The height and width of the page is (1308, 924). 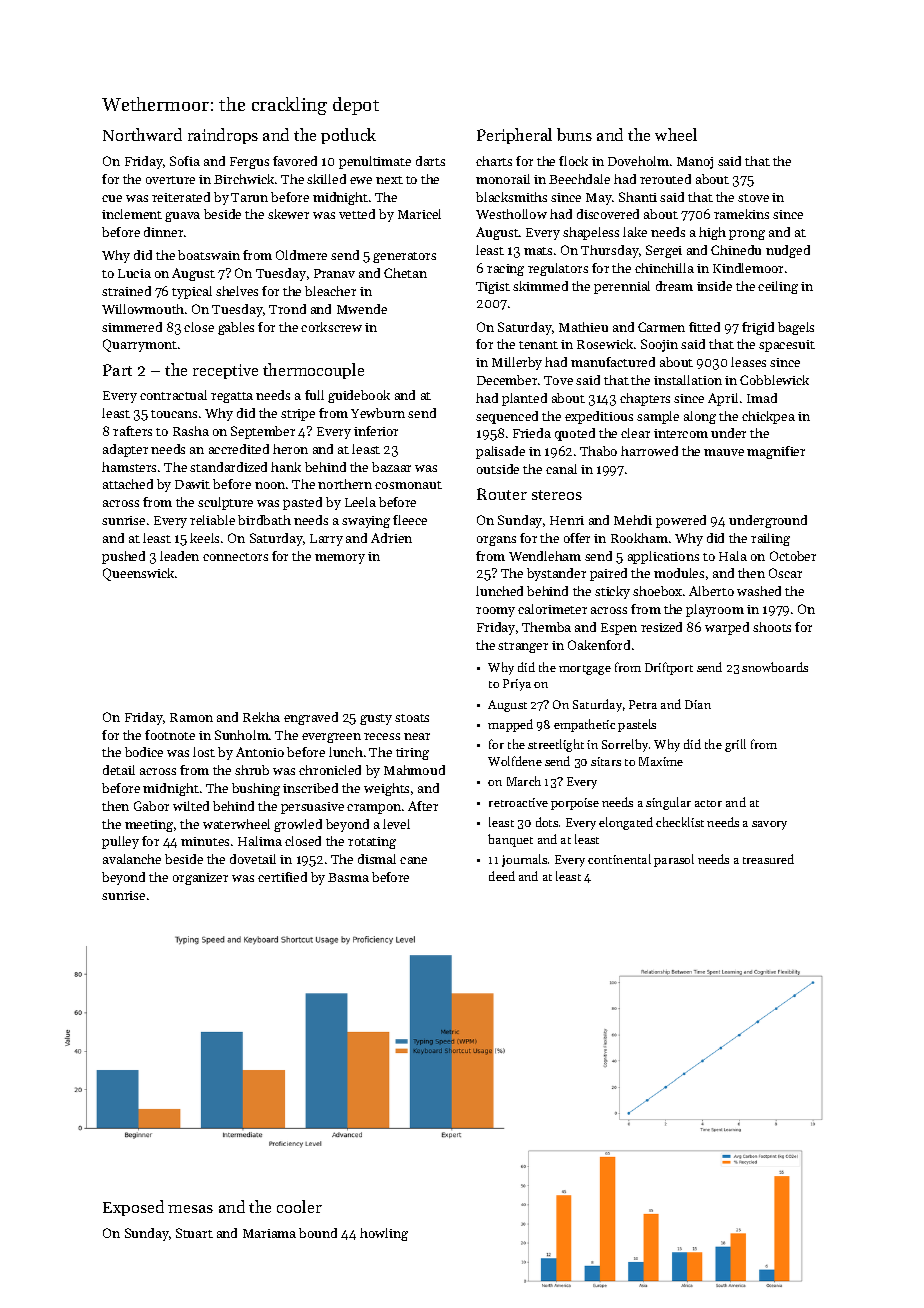 I want to click on raindrops, so click(x=223, y=136).
